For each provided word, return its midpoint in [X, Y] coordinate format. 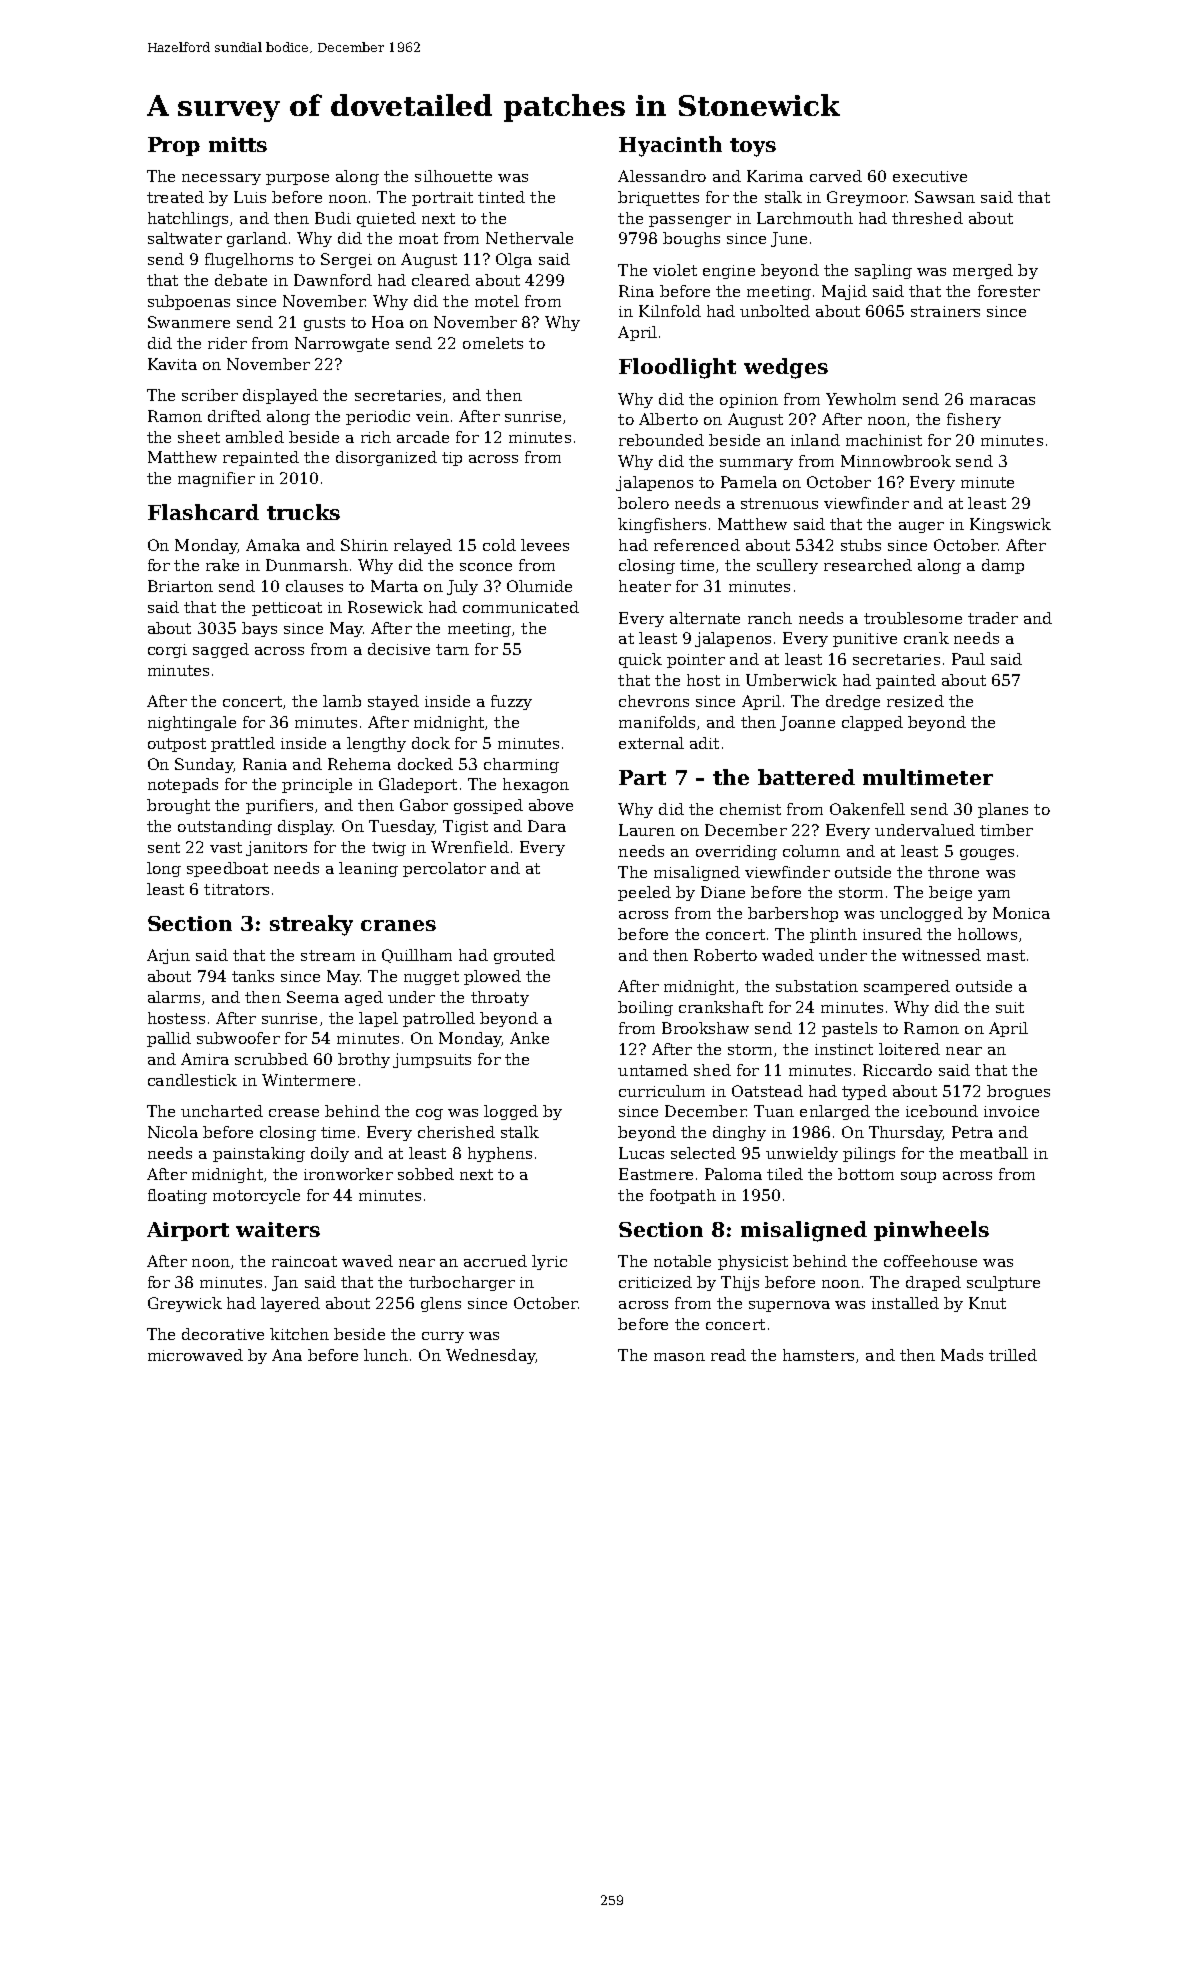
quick [640, 660]
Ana [287, 1355]
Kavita [172, 364]
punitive [865, 640]
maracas [1002, 401]
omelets [493, 343]
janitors [276, 848]
